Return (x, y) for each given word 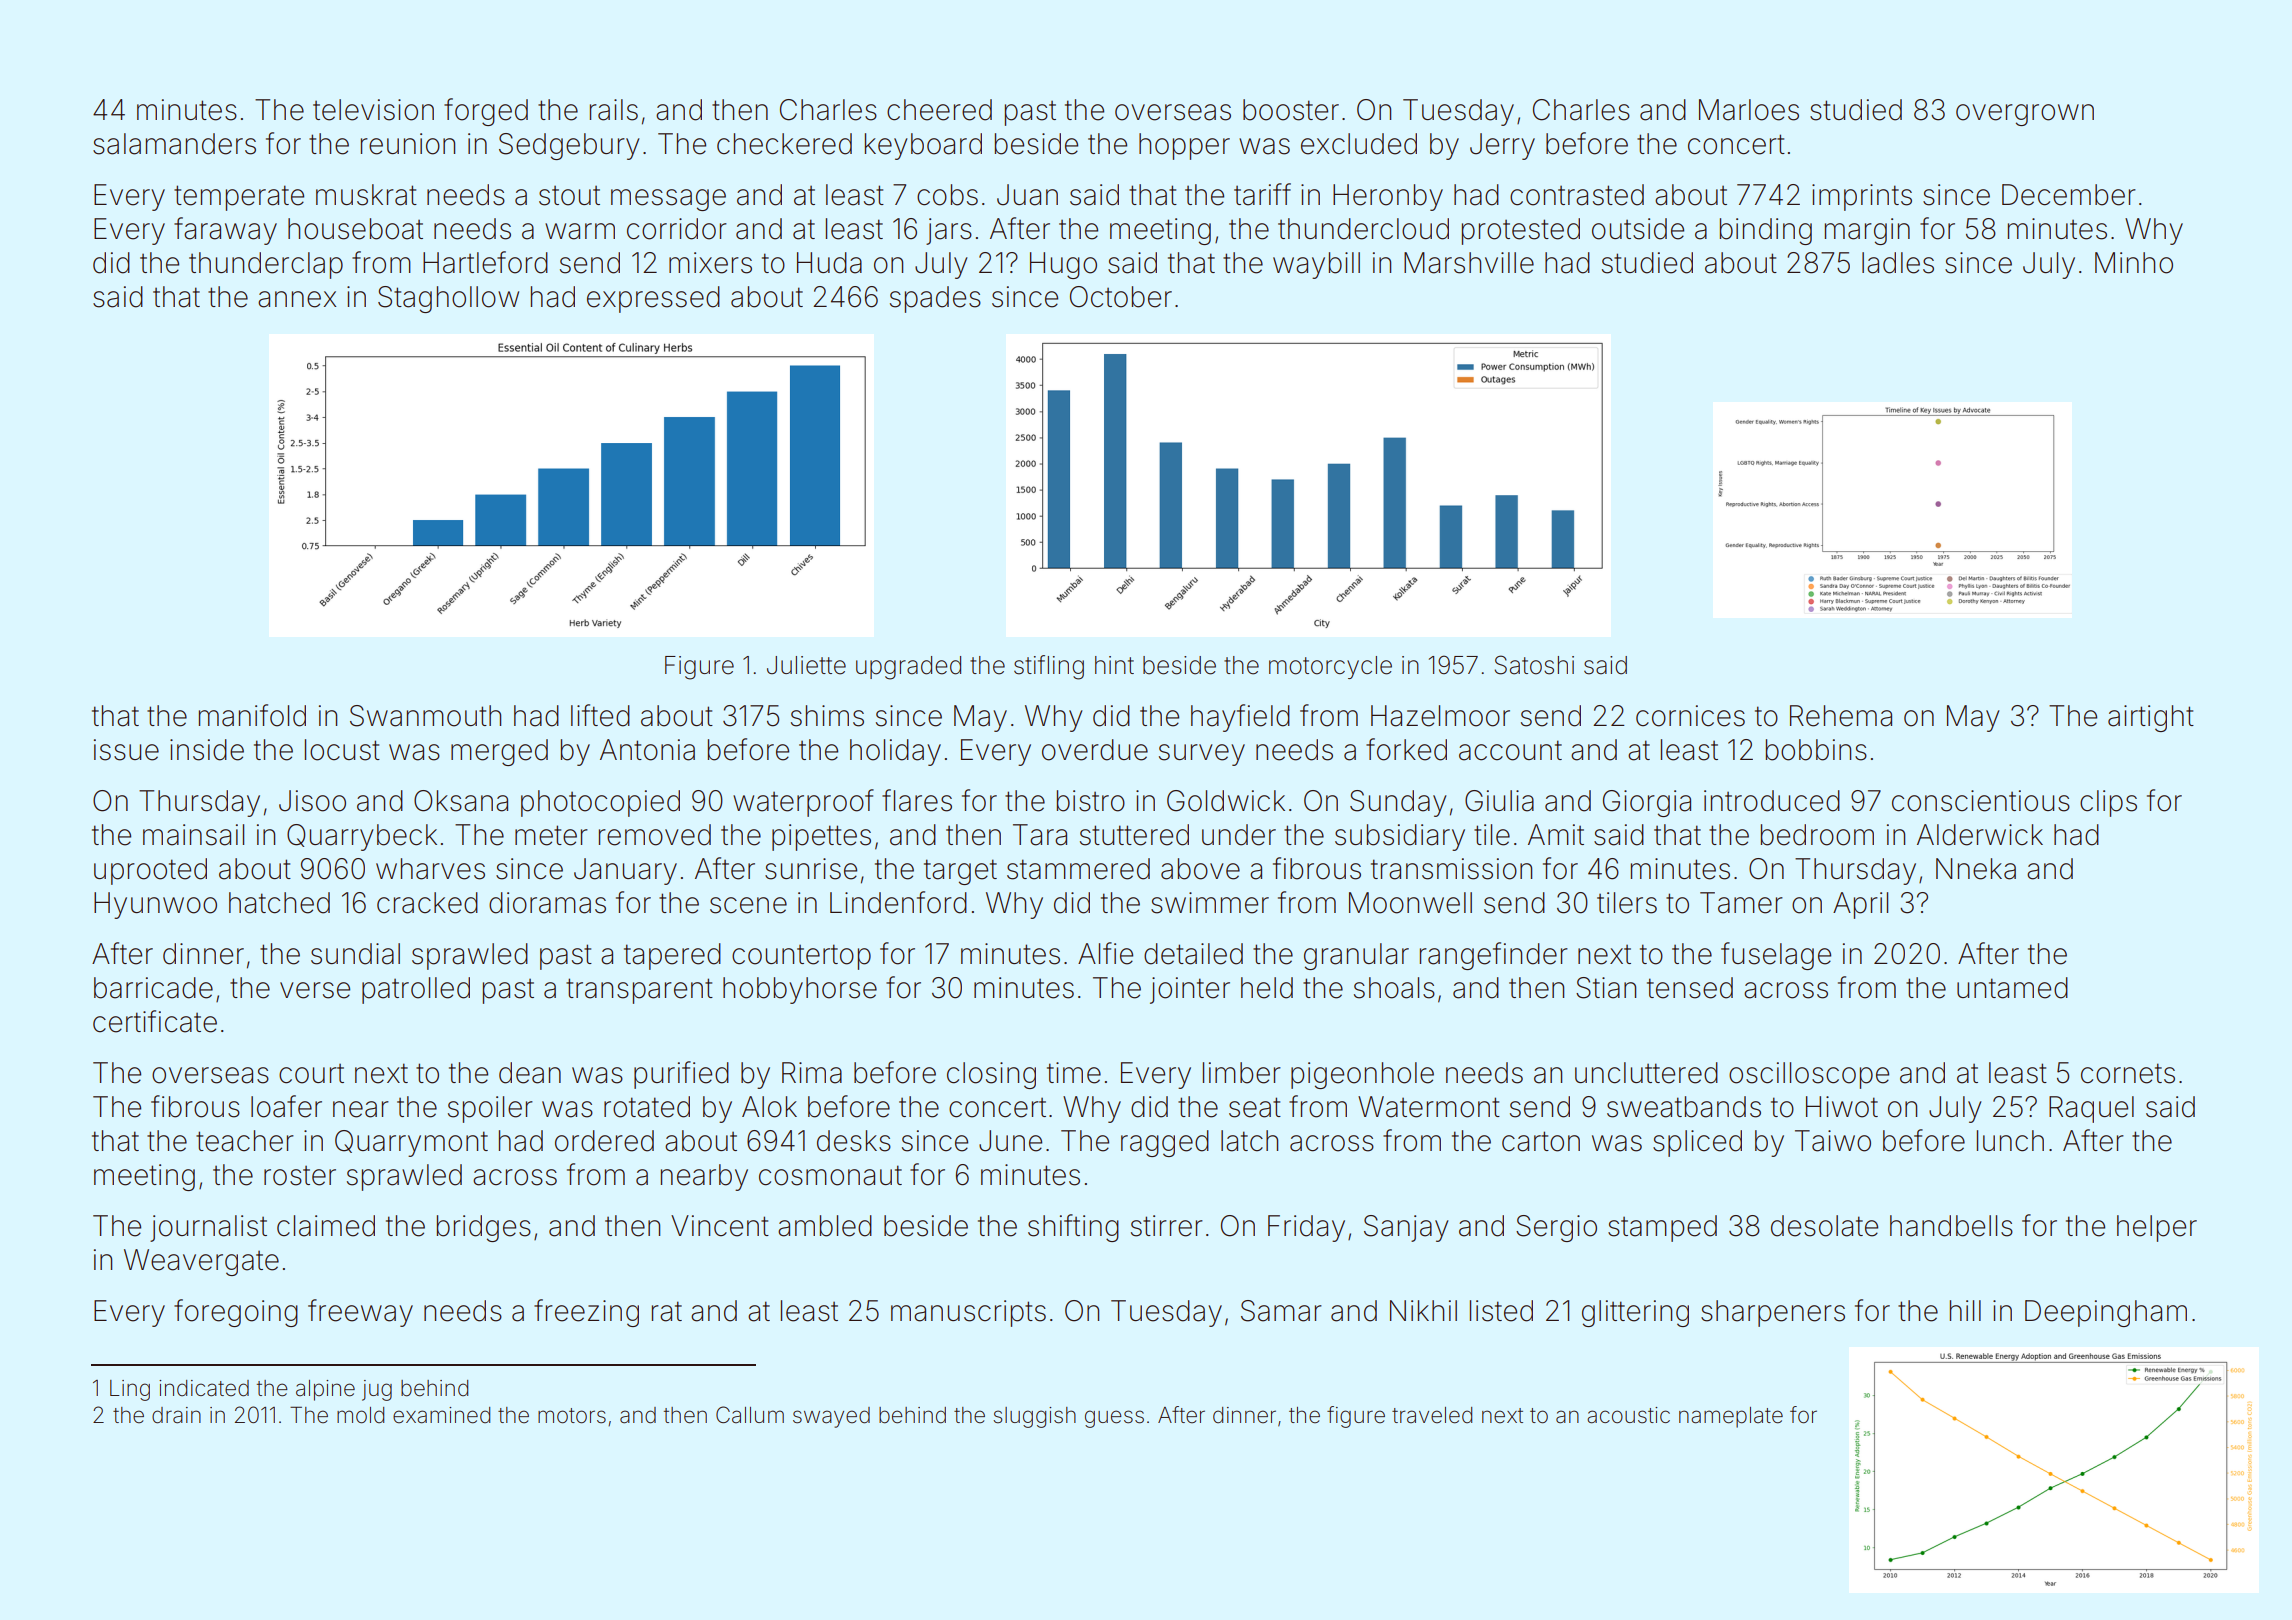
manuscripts (968, 1313)
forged (486, 112)
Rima (812, 1073)
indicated (204, 1388)
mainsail (193, 835)
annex (297, 299)
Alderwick (1980, 835)
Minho (2134, 263)
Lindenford (898, 902)
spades (935, 299)
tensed (1690, 988)
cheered (939, 110)
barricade (153, 988)
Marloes (1749, 110)
